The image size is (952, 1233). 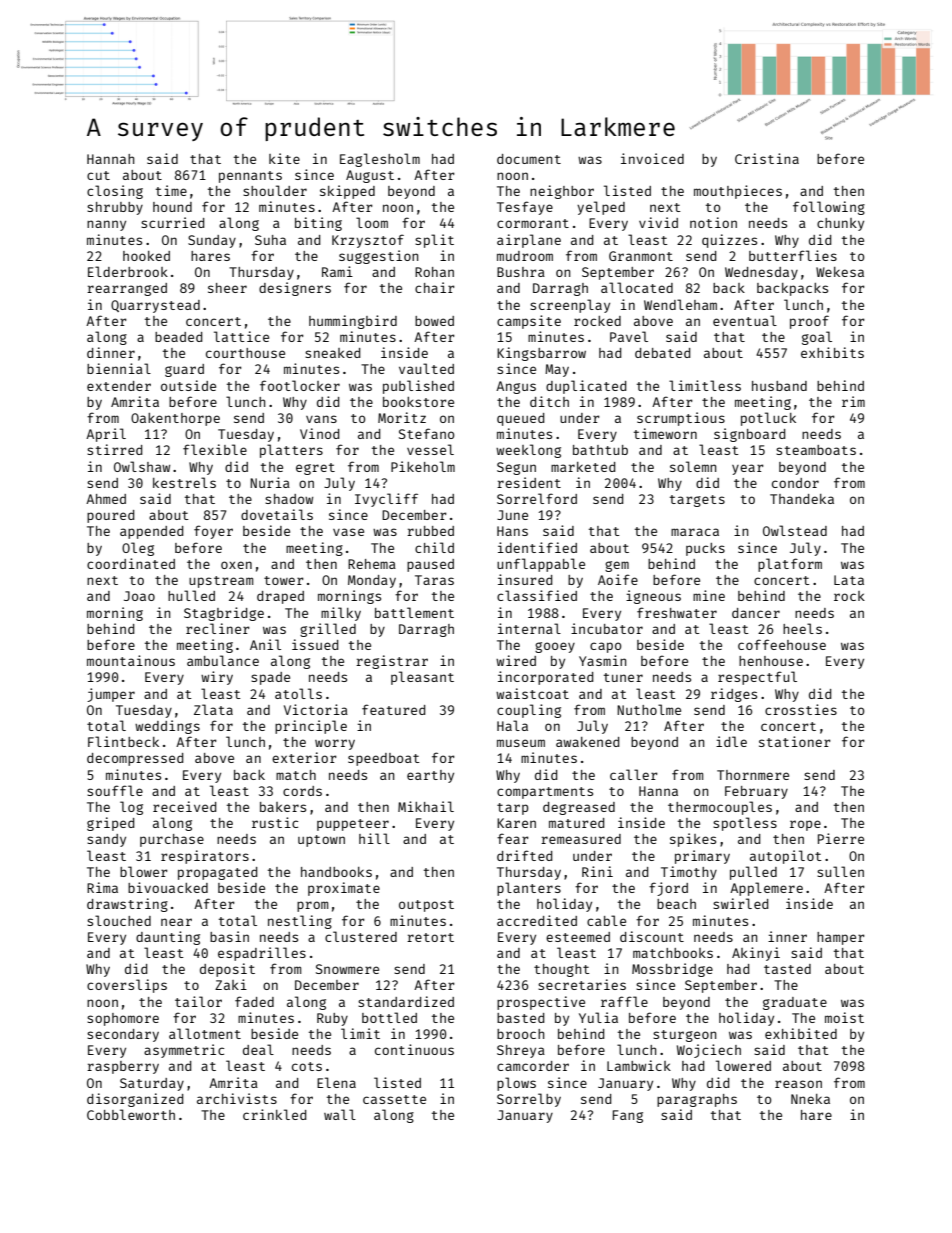 What do you see at coordinates (188, 385) in the document?
I see `outside` at bounding box center [188, 385].
